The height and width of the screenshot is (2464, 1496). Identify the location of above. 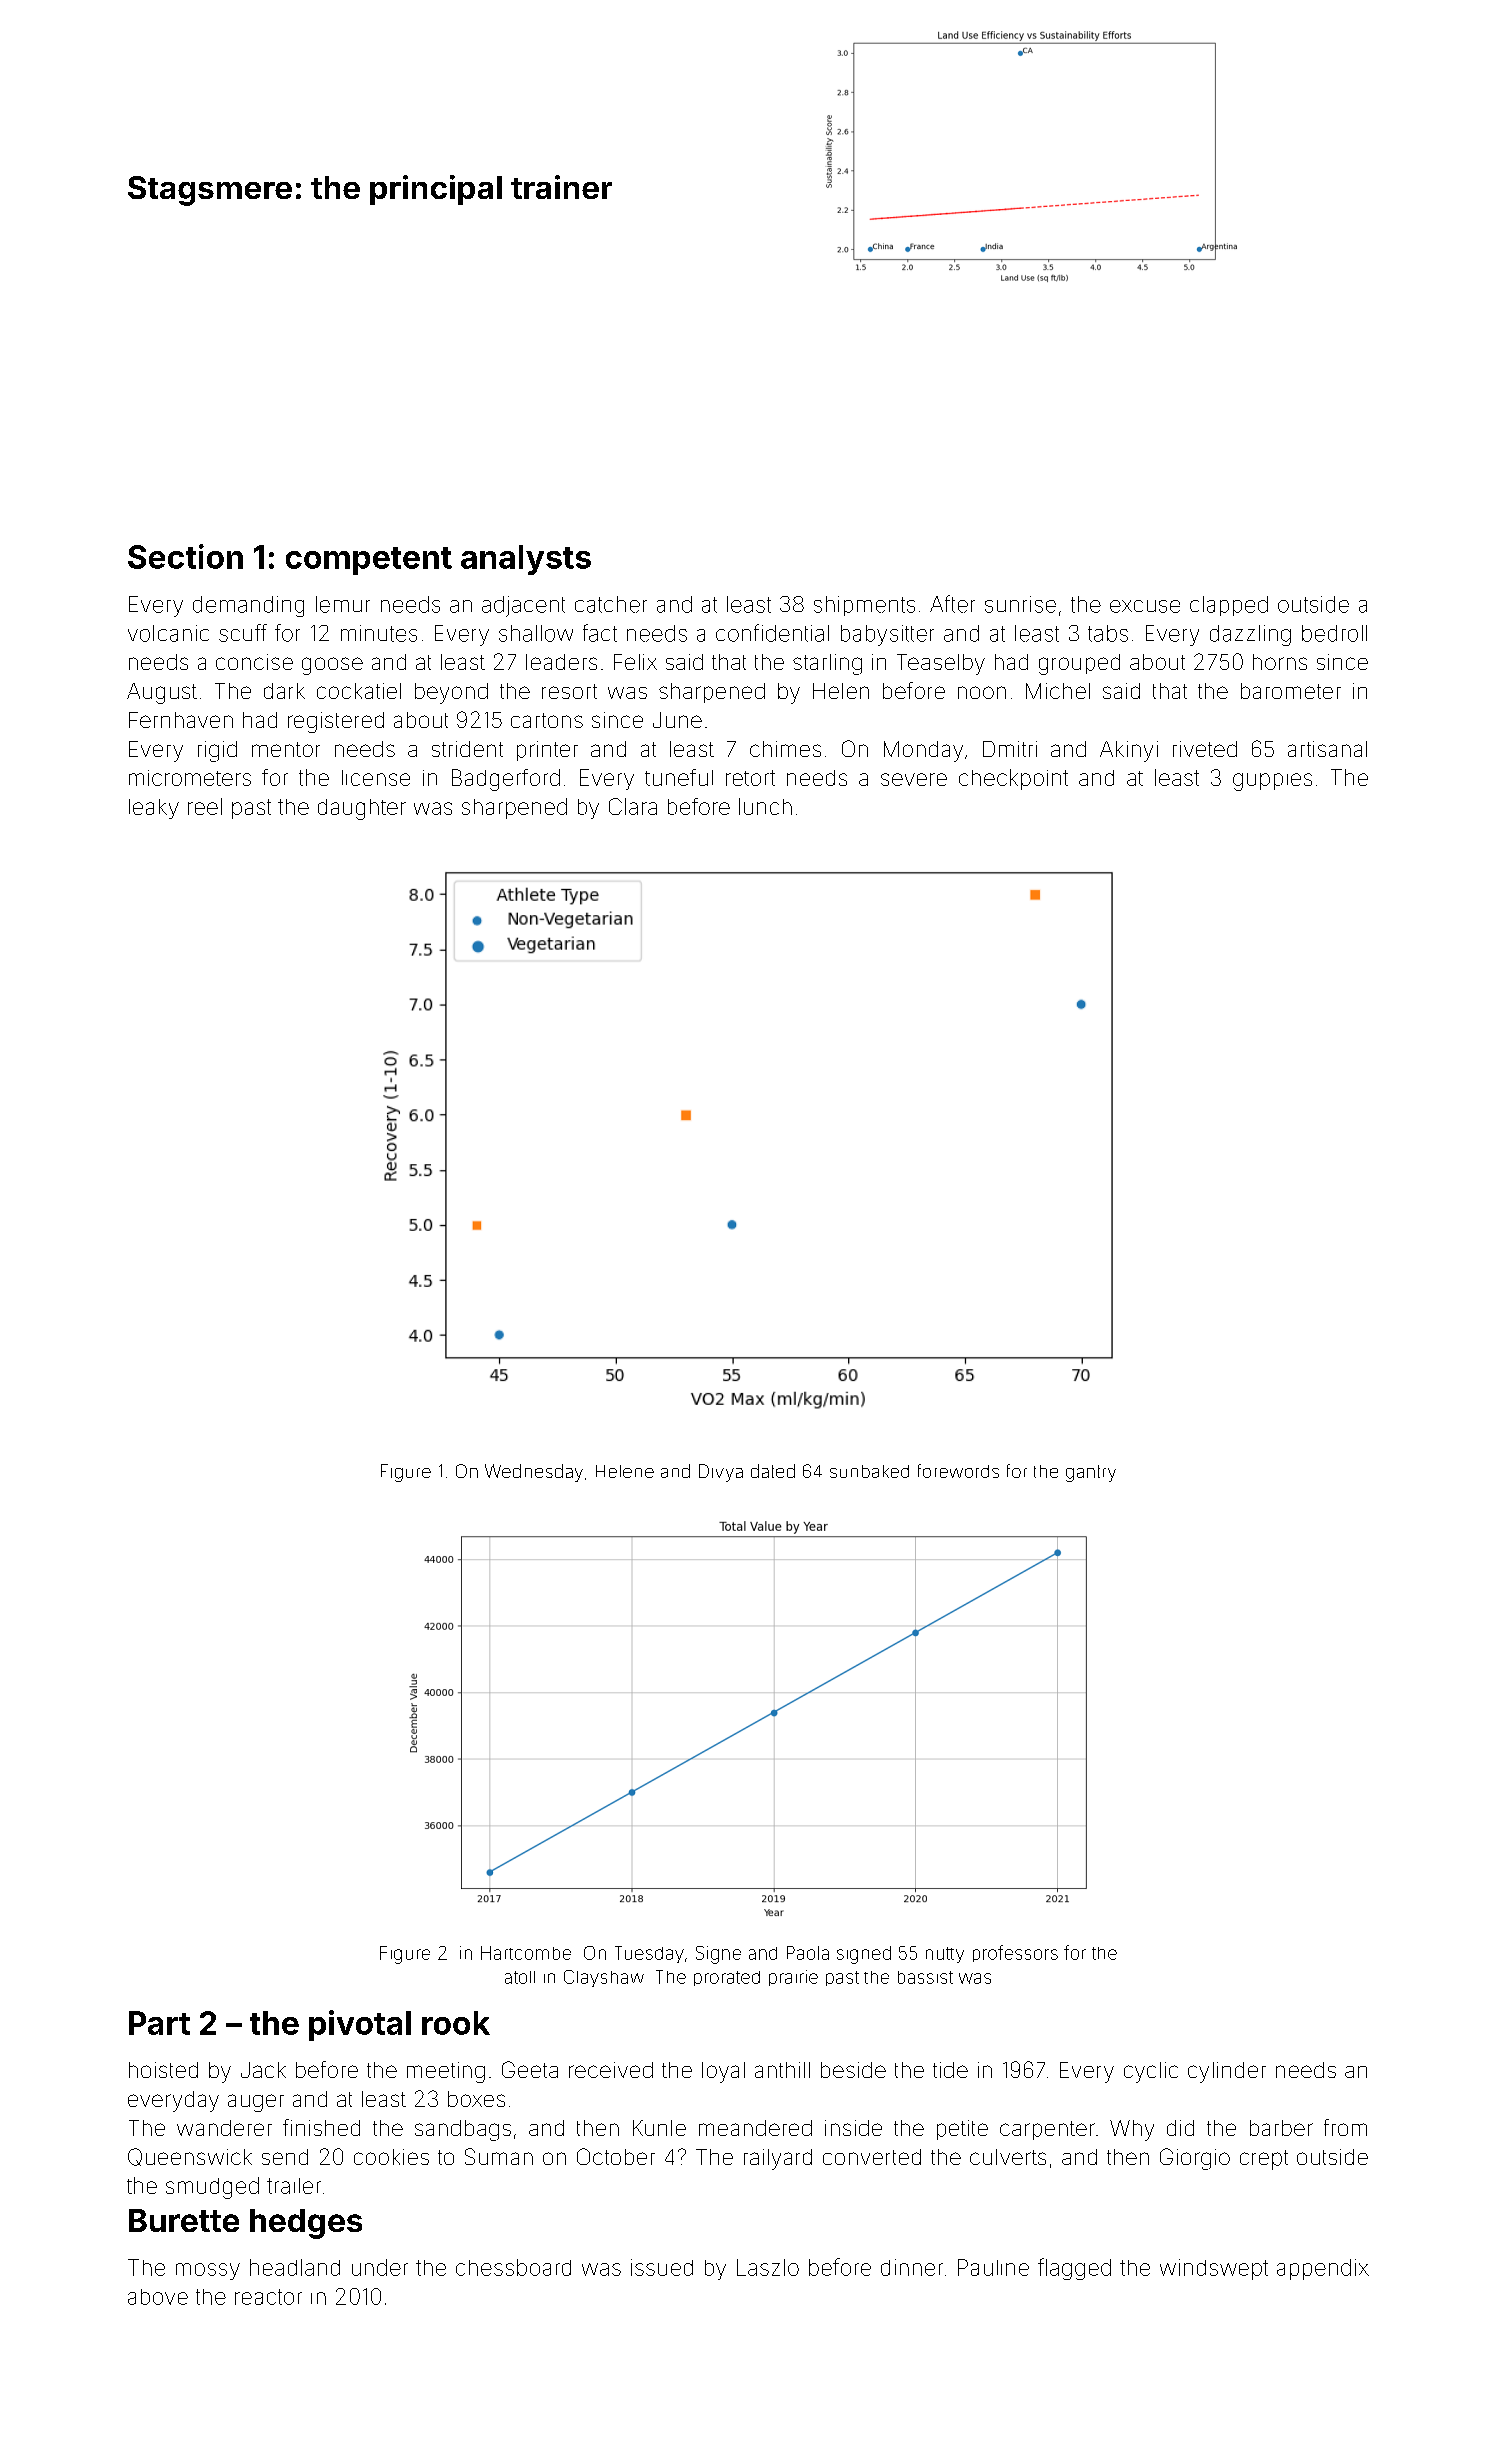
(158, 2297).
